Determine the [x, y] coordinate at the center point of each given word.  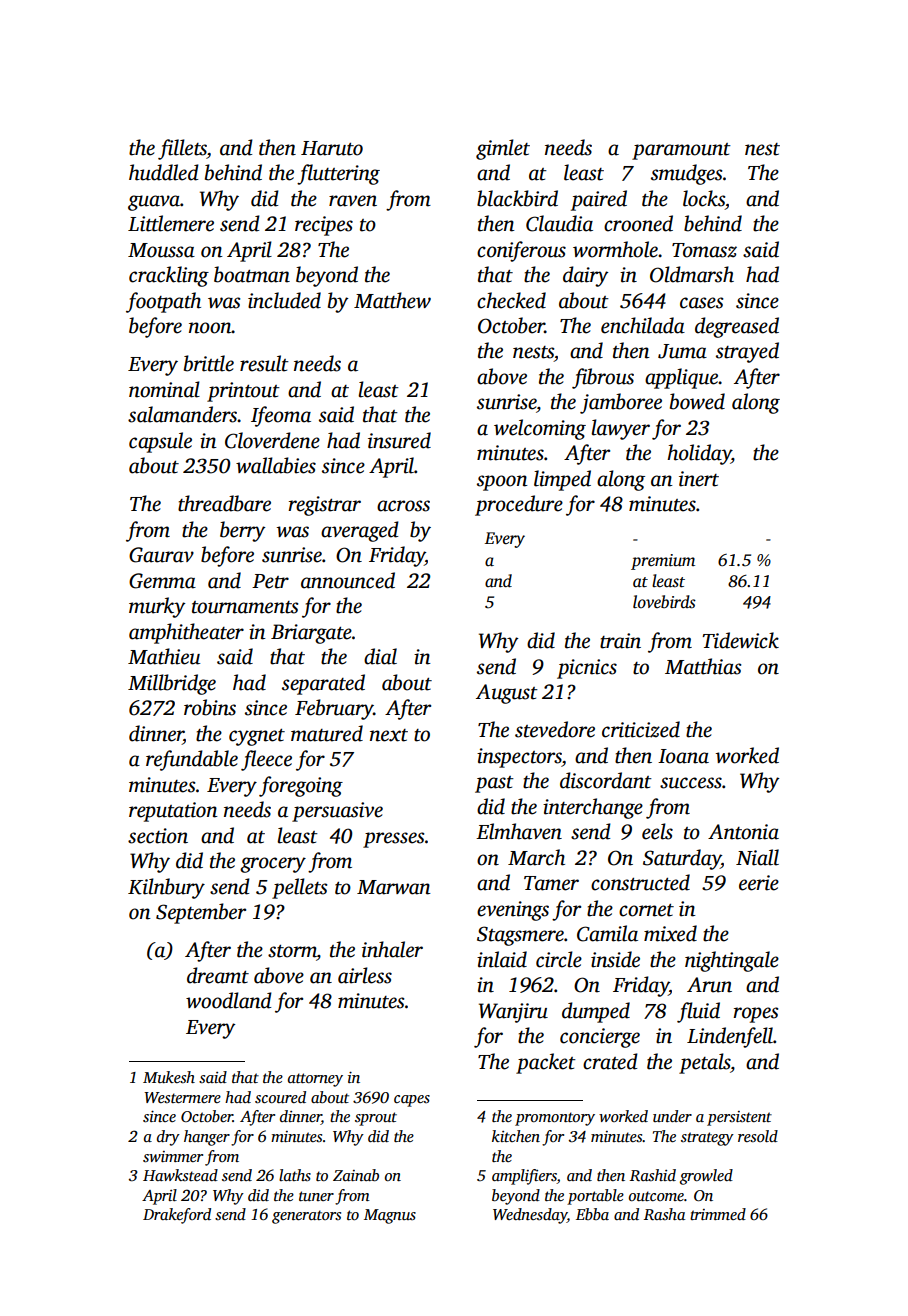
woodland [229, 1000]
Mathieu [164, 656]
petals [705, 1063]
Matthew [392, 300]
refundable [192, 760]
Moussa [161, 250]
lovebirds [664, 602]
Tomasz [704, 250]
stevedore [555, 729]
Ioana [683, 756]
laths [295, 1175]
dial [380, 656]
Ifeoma [281, 416]
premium [663, 562]
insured [399, 440]
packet [546, 1063]
